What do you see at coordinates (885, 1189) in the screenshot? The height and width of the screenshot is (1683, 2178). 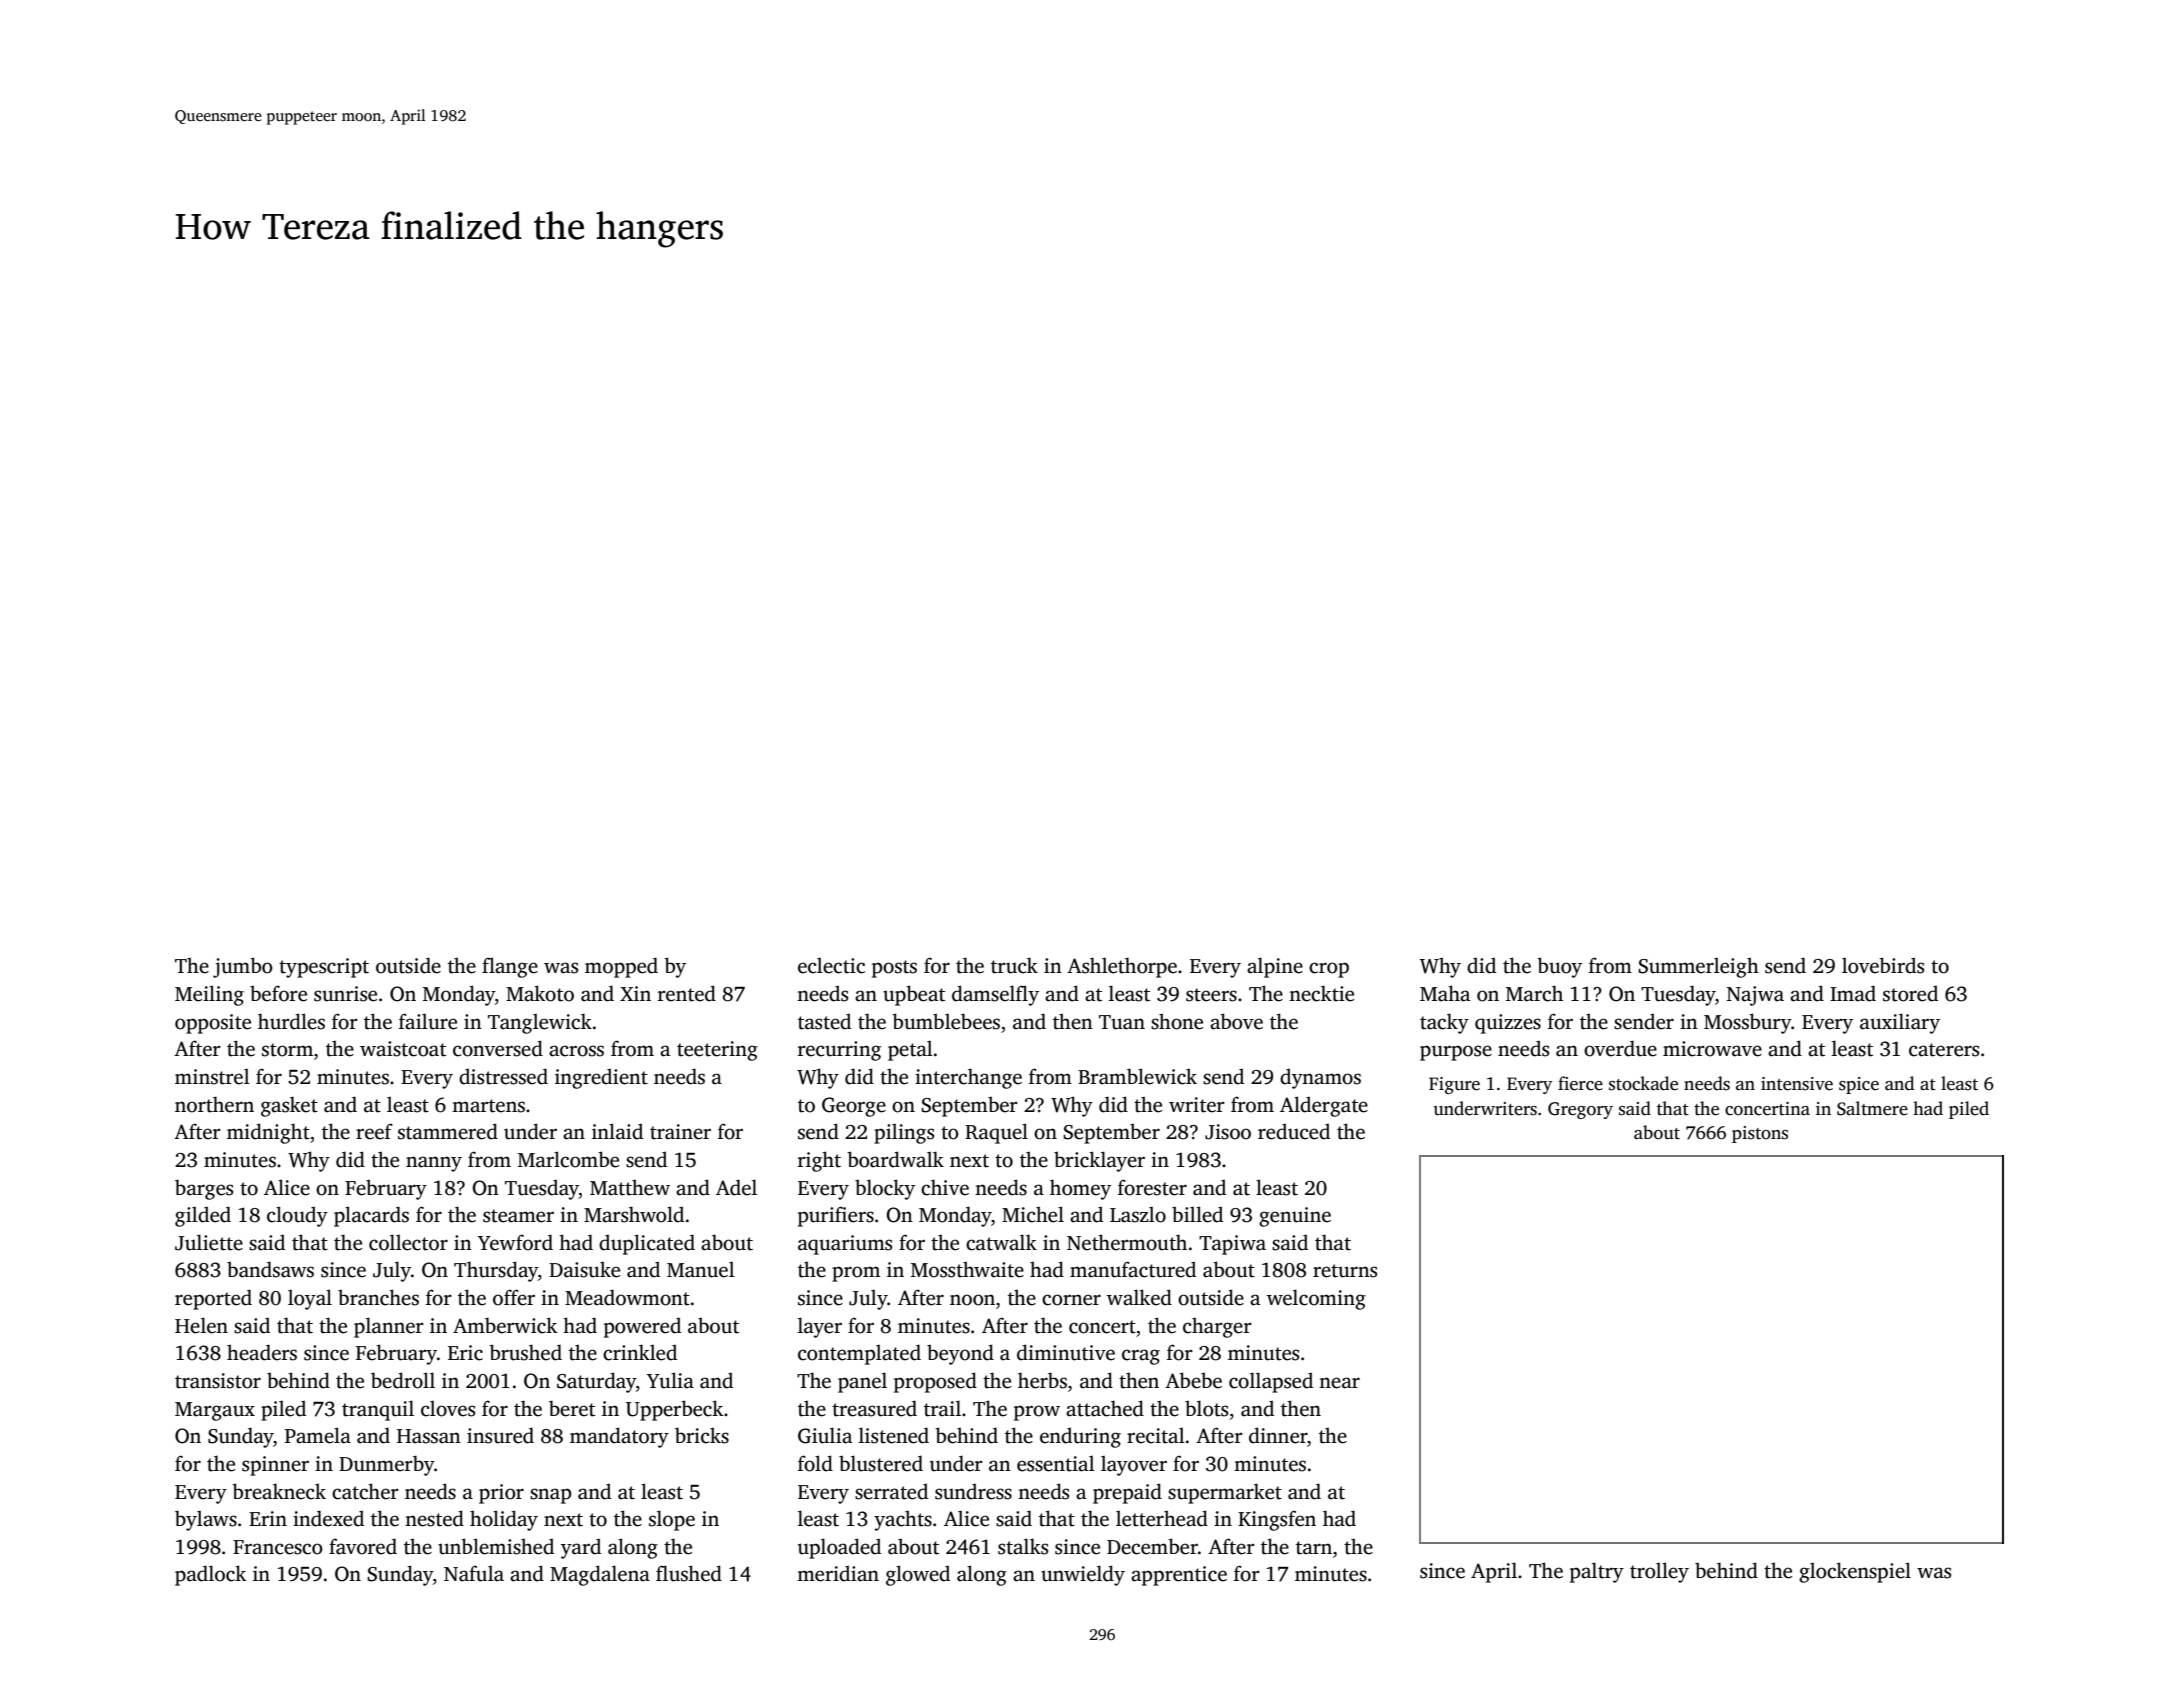 I see `blocky` at bounding box center [885, 1189].
